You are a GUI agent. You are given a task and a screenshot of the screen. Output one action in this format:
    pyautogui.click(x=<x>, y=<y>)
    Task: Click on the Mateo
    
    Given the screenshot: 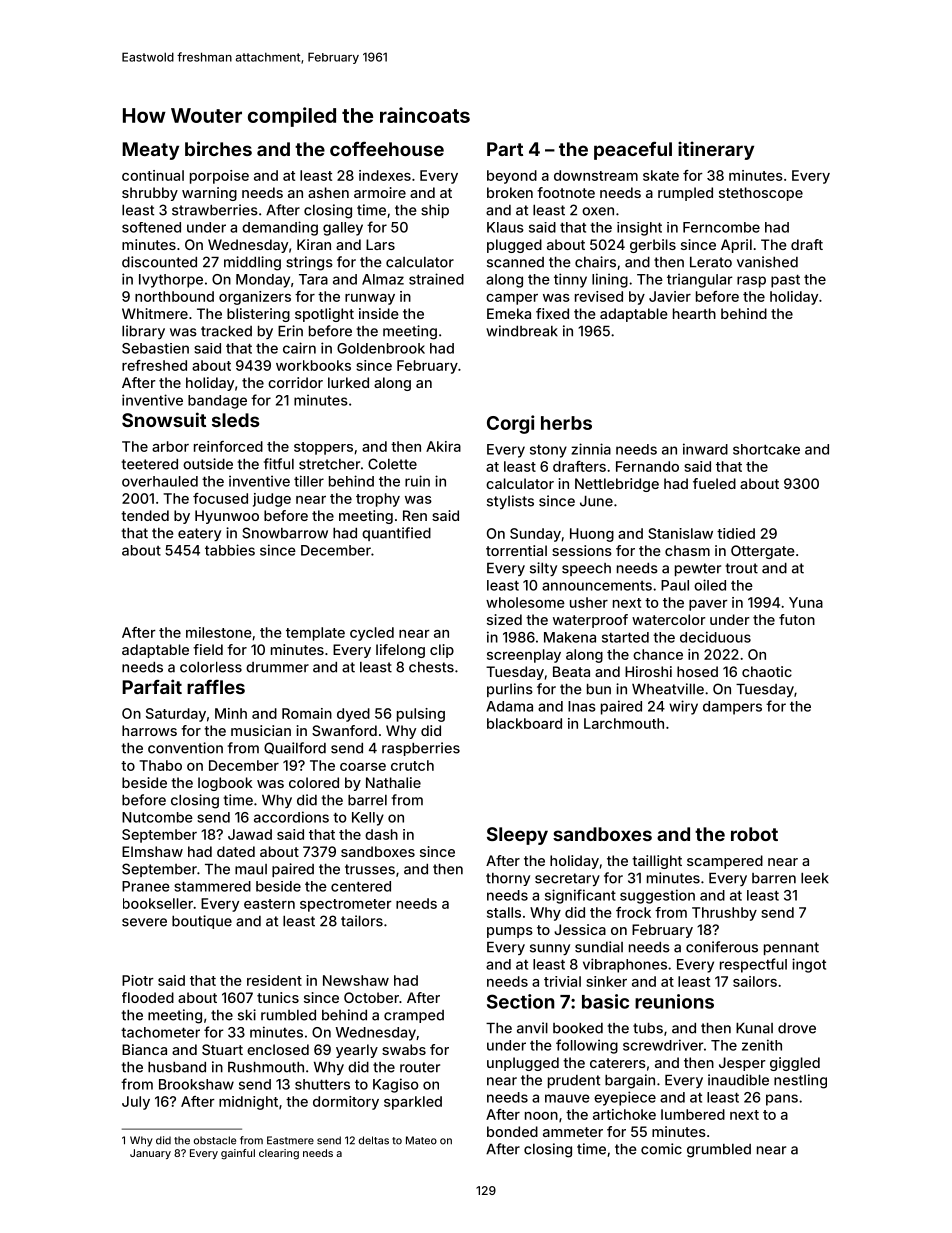 What is the action you would take?
    pyautogui.click(x=421, y=1140)
